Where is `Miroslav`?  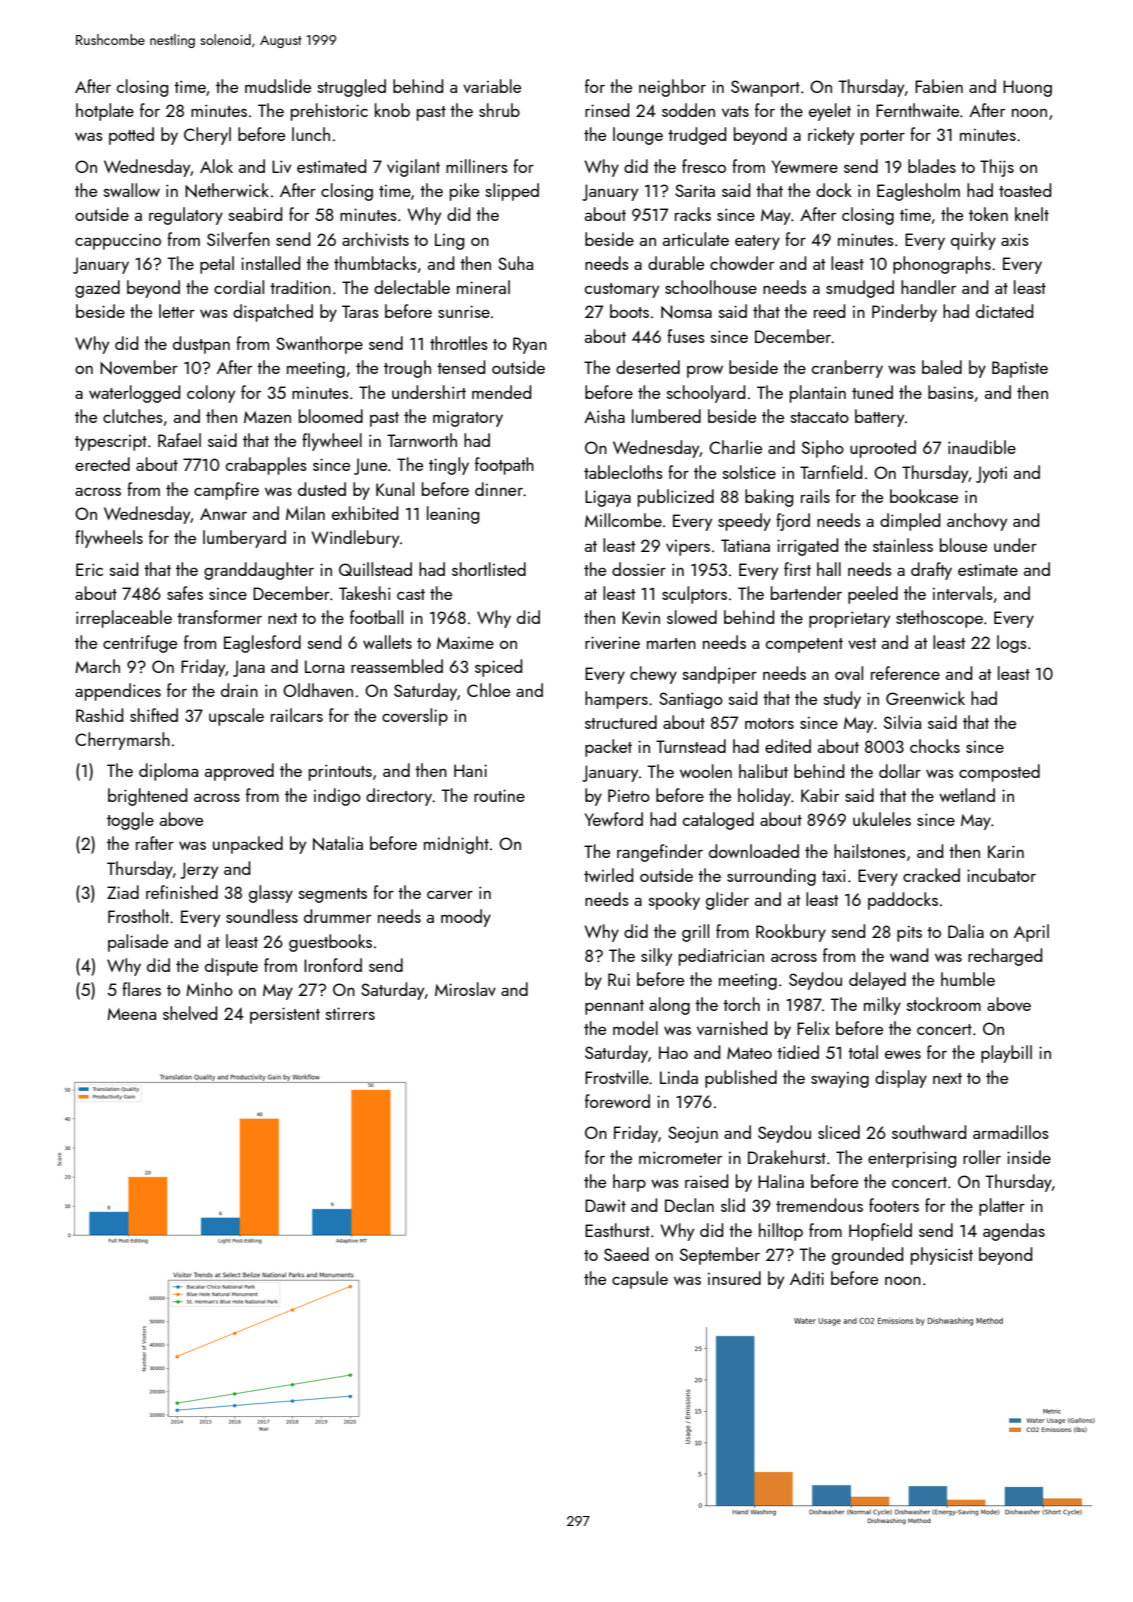
Miroslav is located at coordinates (465, 989).
